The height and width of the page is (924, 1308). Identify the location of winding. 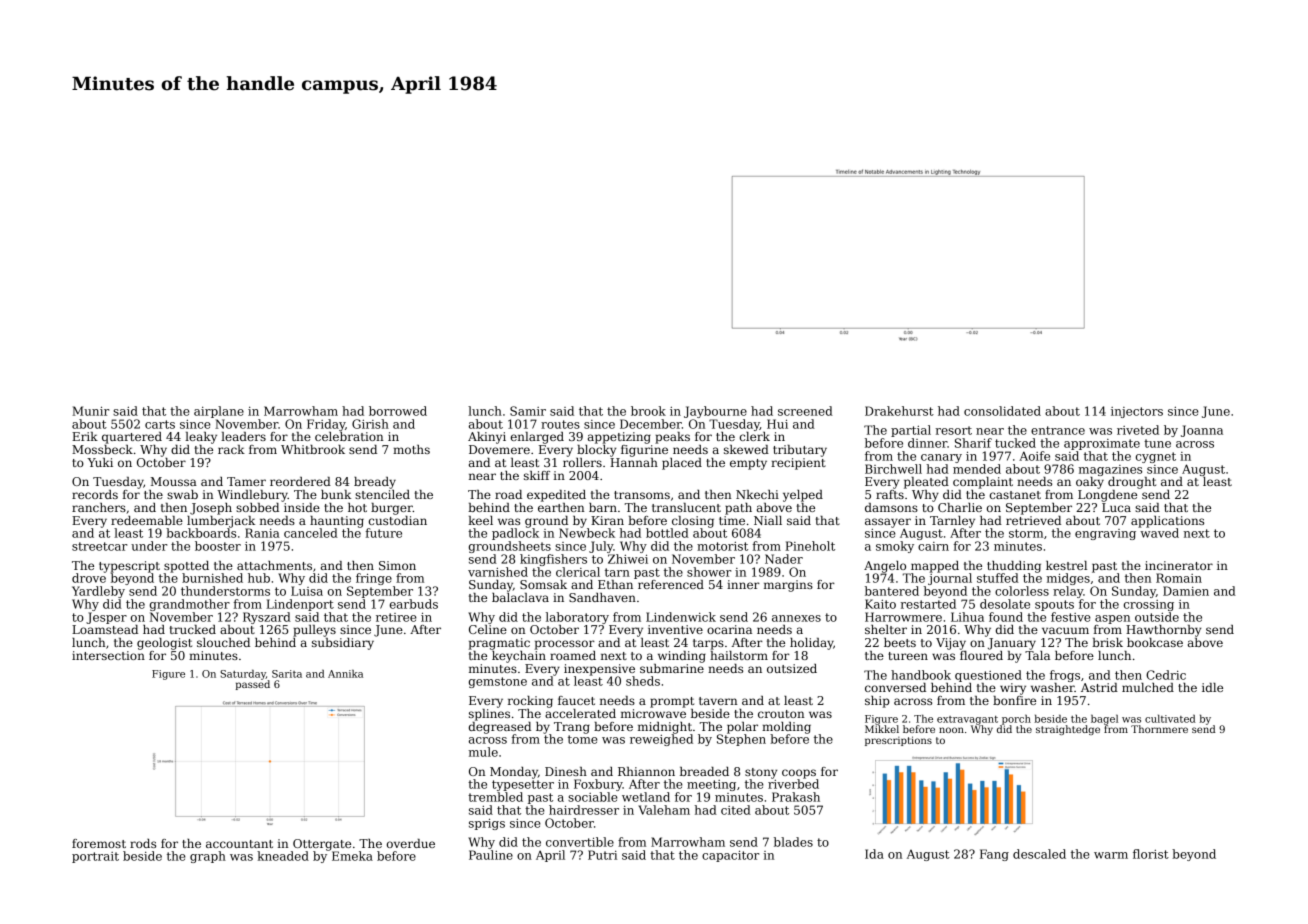
(682, 657).
